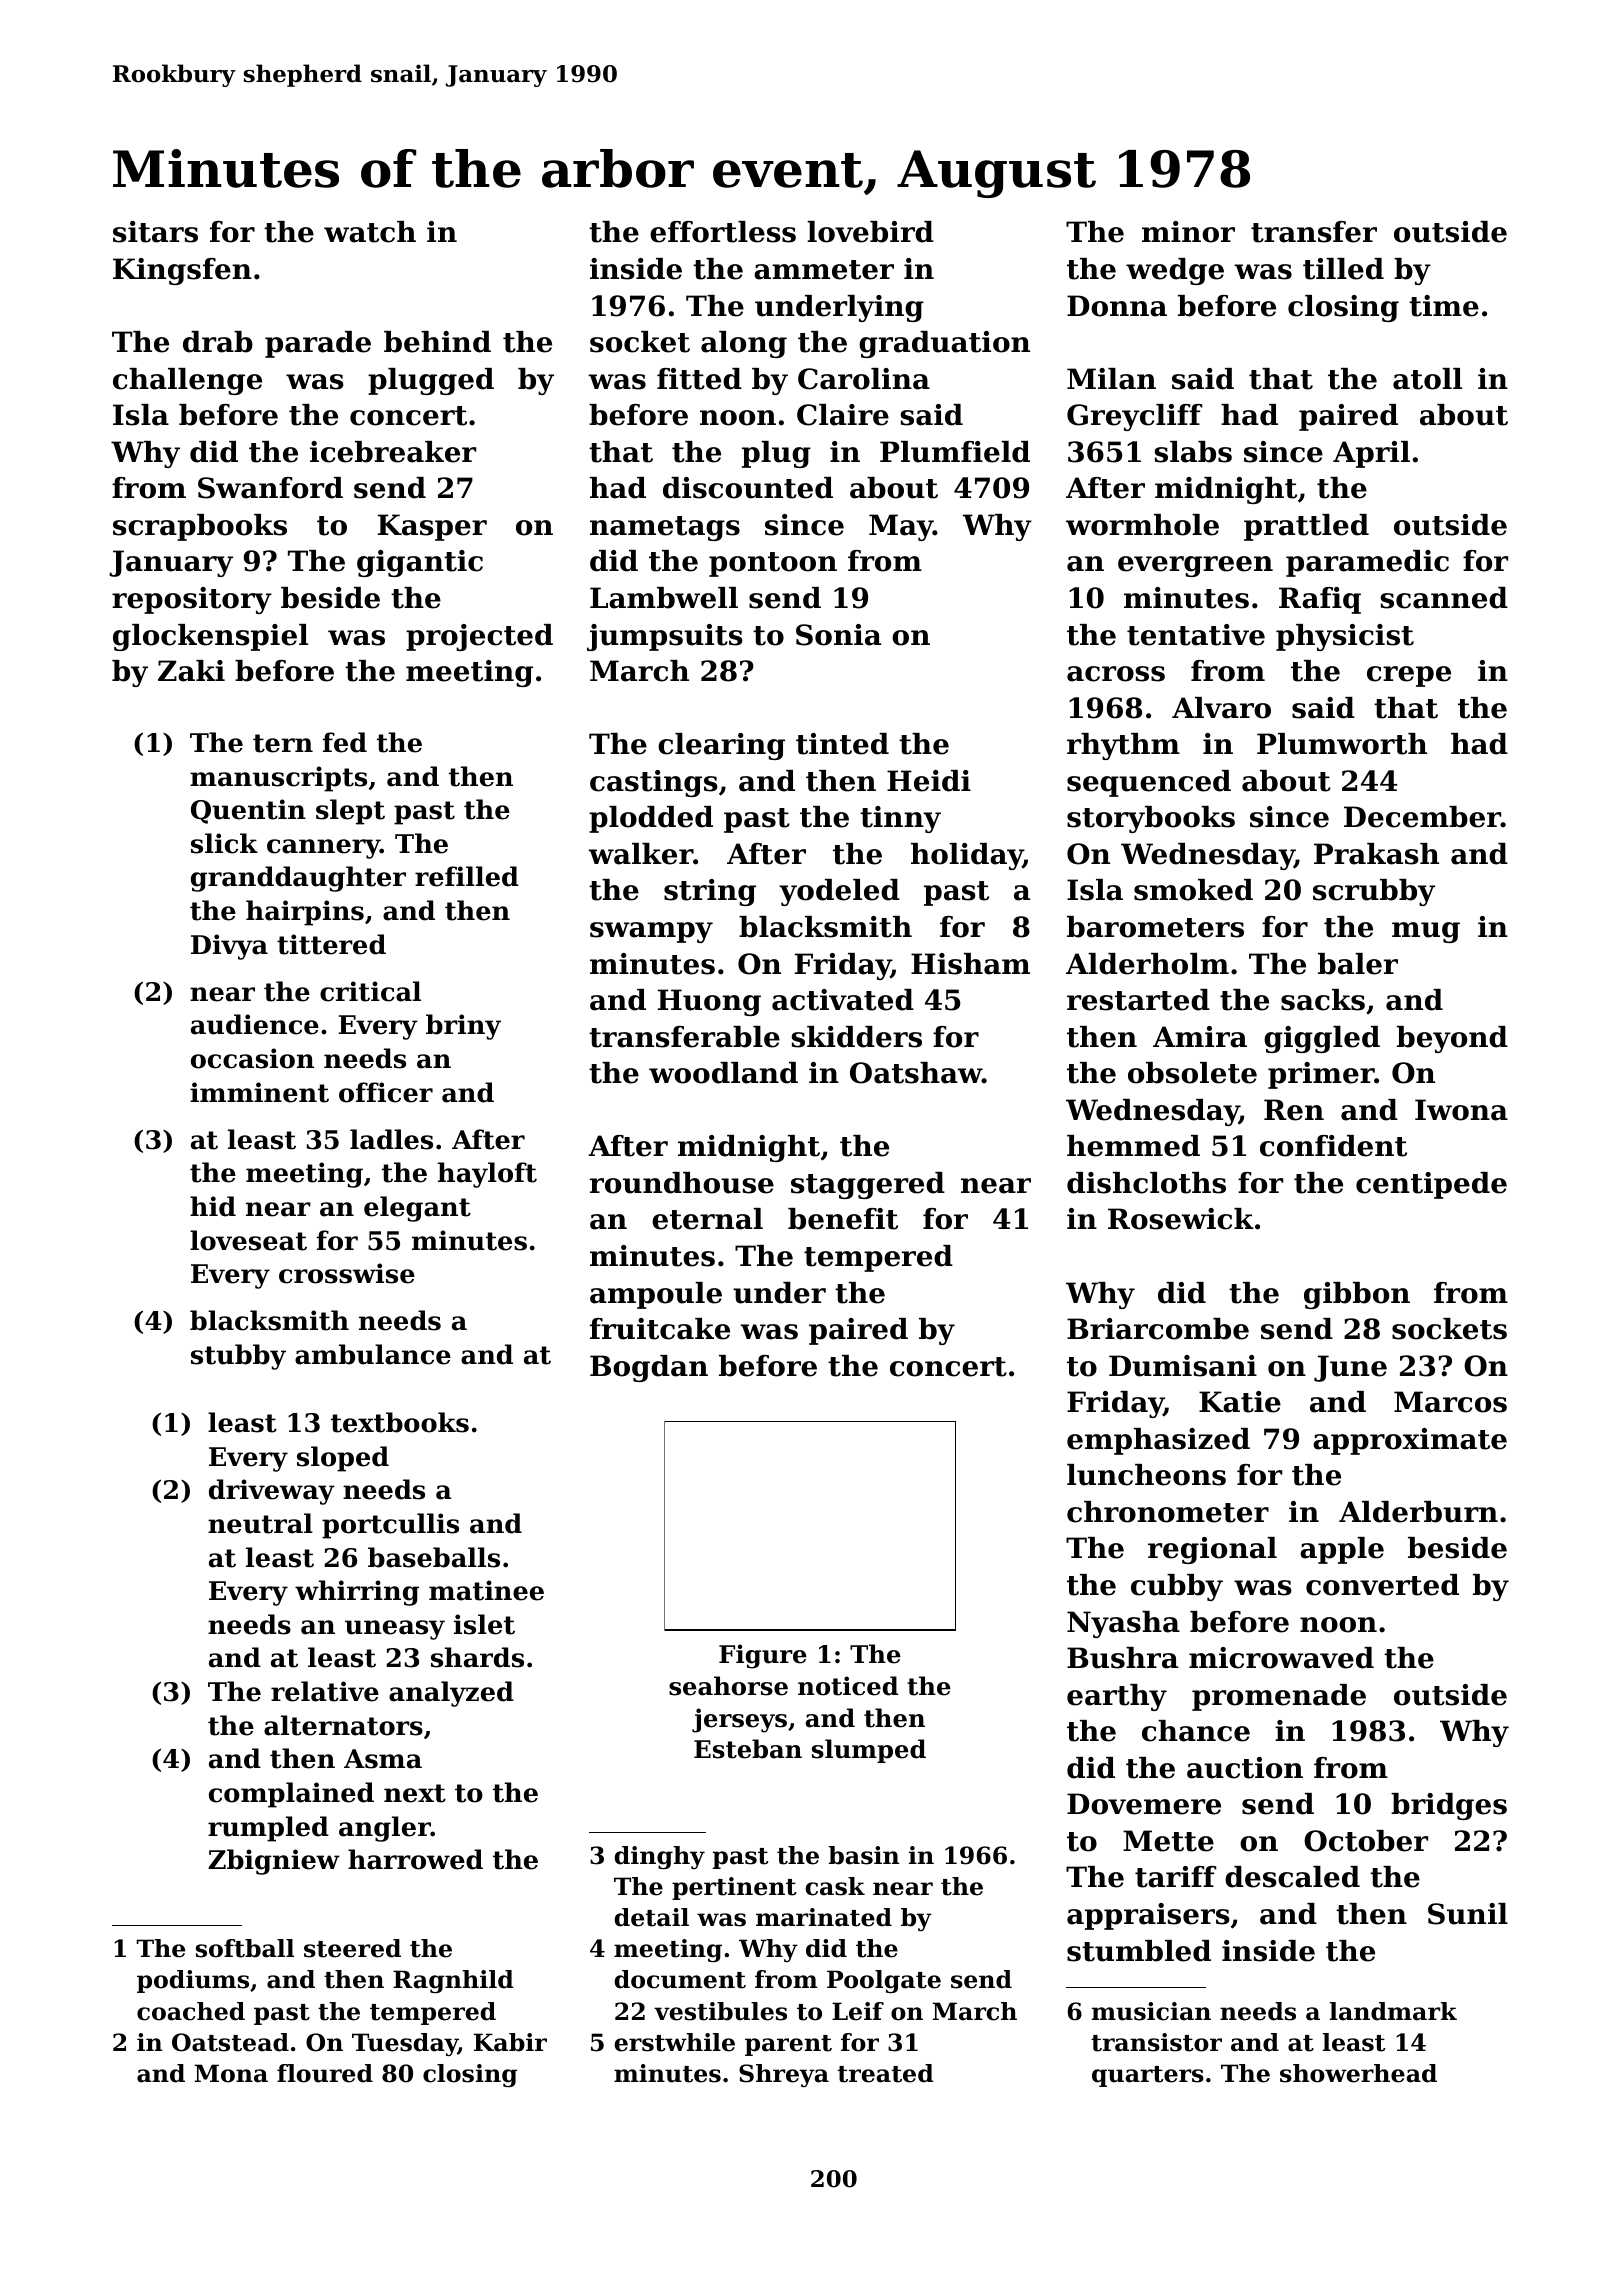 This screenshot has height=2292, width=1620. What do you see at coordinates (1431, 1185) in the screenshot?
I see `centipede` at bounding box center [1431, 1185].
